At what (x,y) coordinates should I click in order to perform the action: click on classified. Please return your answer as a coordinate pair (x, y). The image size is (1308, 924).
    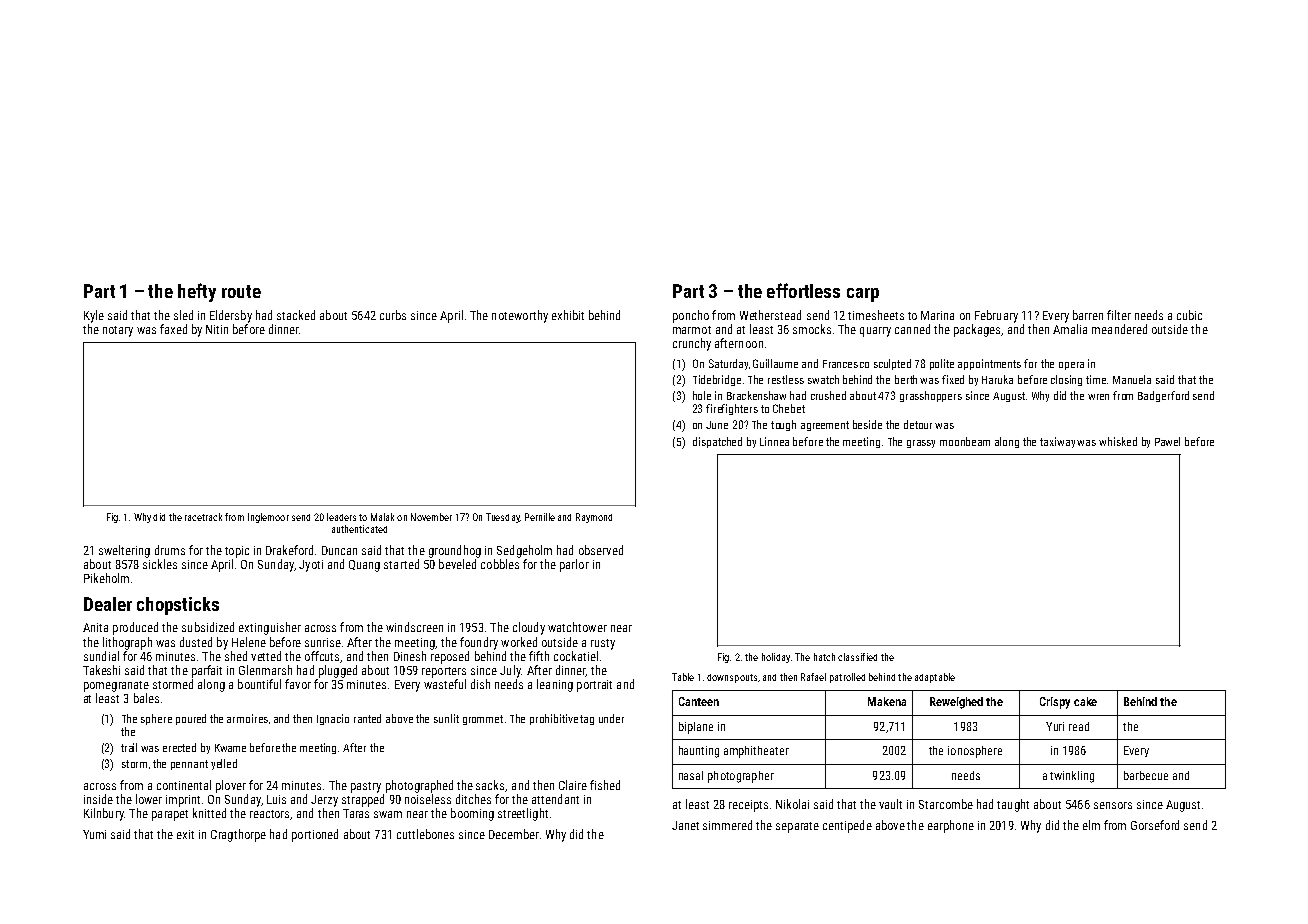
    Looking at the image, I should click on (857, 657).
